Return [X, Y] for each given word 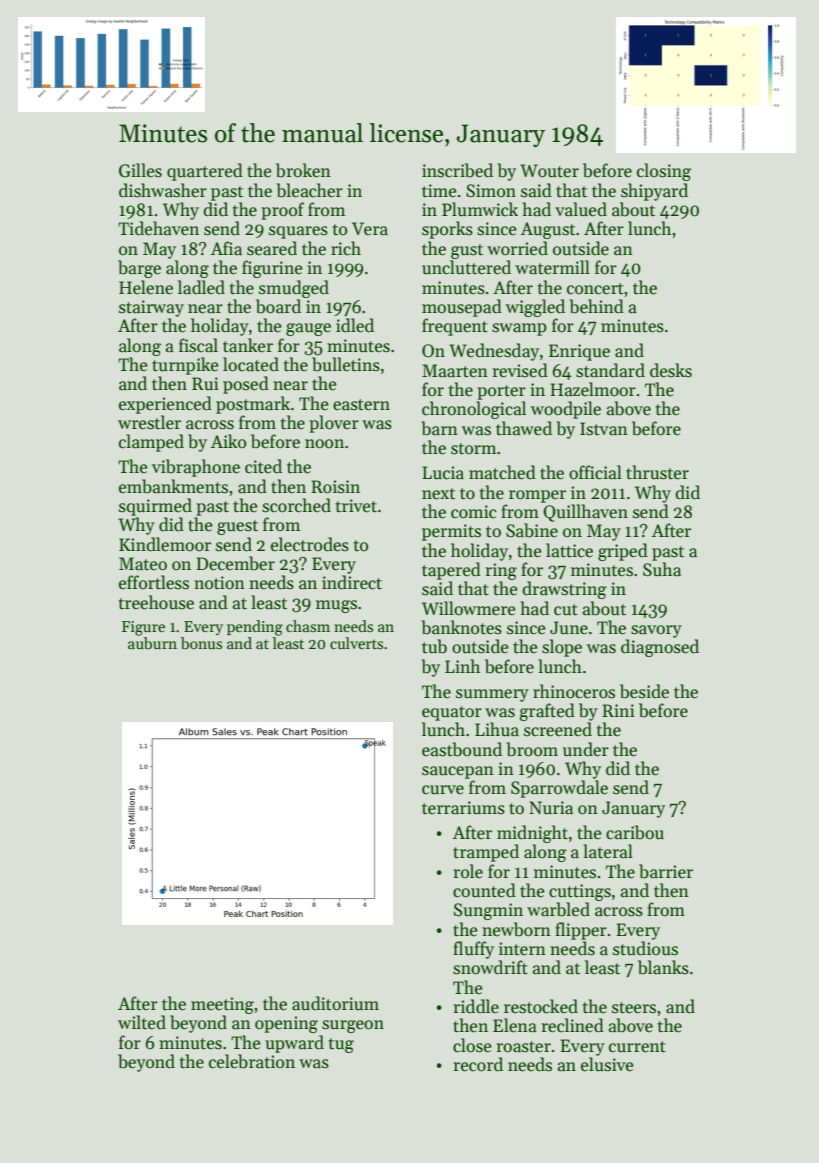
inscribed [457, 170]
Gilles [140, 170]
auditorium [335, 1003]
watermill [552, 267]
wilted [142, 1022]
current [637, 1047]
